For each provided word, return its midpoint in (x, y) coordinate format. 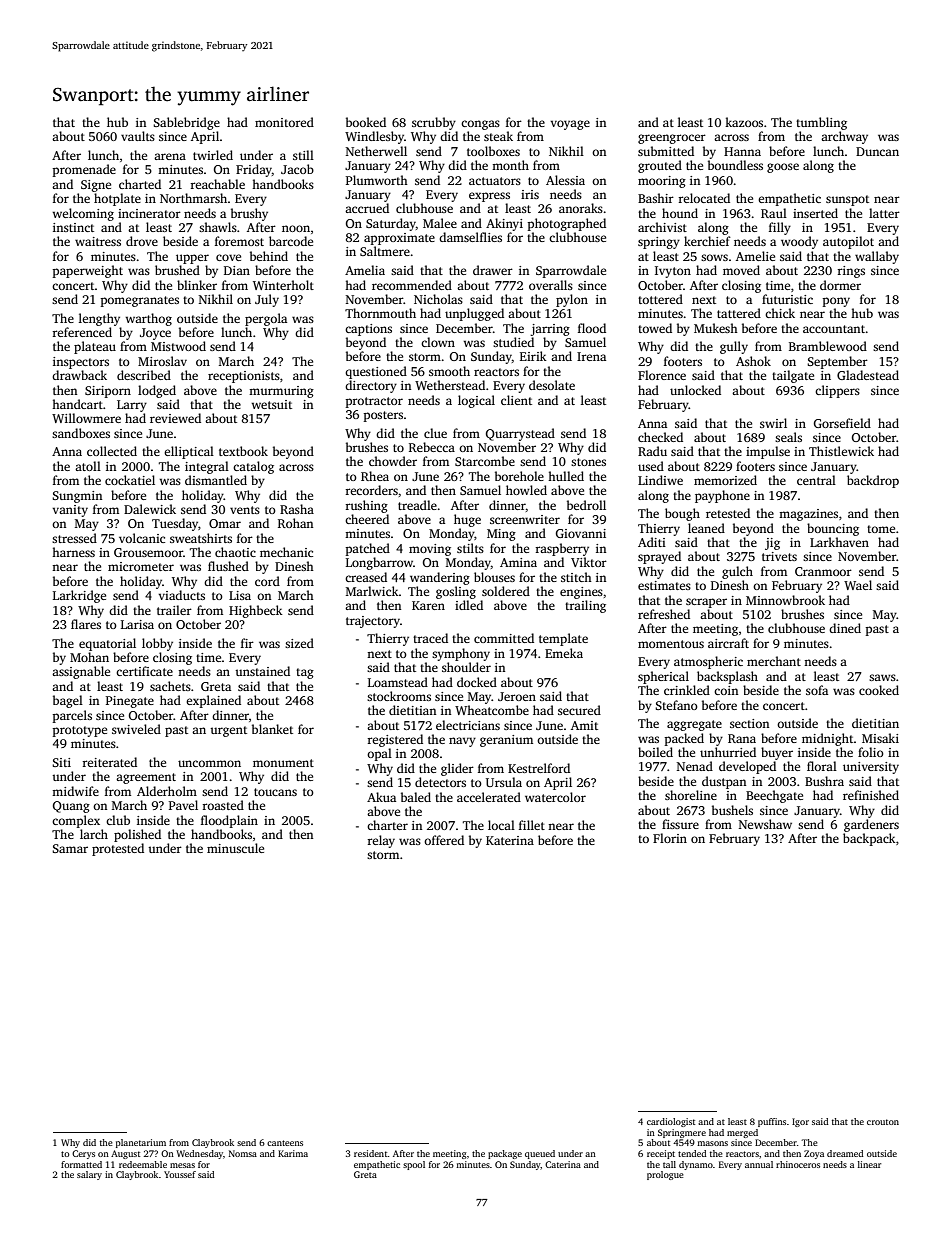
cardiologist (671, 1122)
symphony (461, 654)
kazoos (744, 122)
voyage (570, 125)
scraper (706, 603)
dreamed (845, 1153)
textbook (243, 451)
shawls (218, 227)
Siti (61, 762)
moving (430, 550)
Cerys (83, 1154)
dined (845, 628)
